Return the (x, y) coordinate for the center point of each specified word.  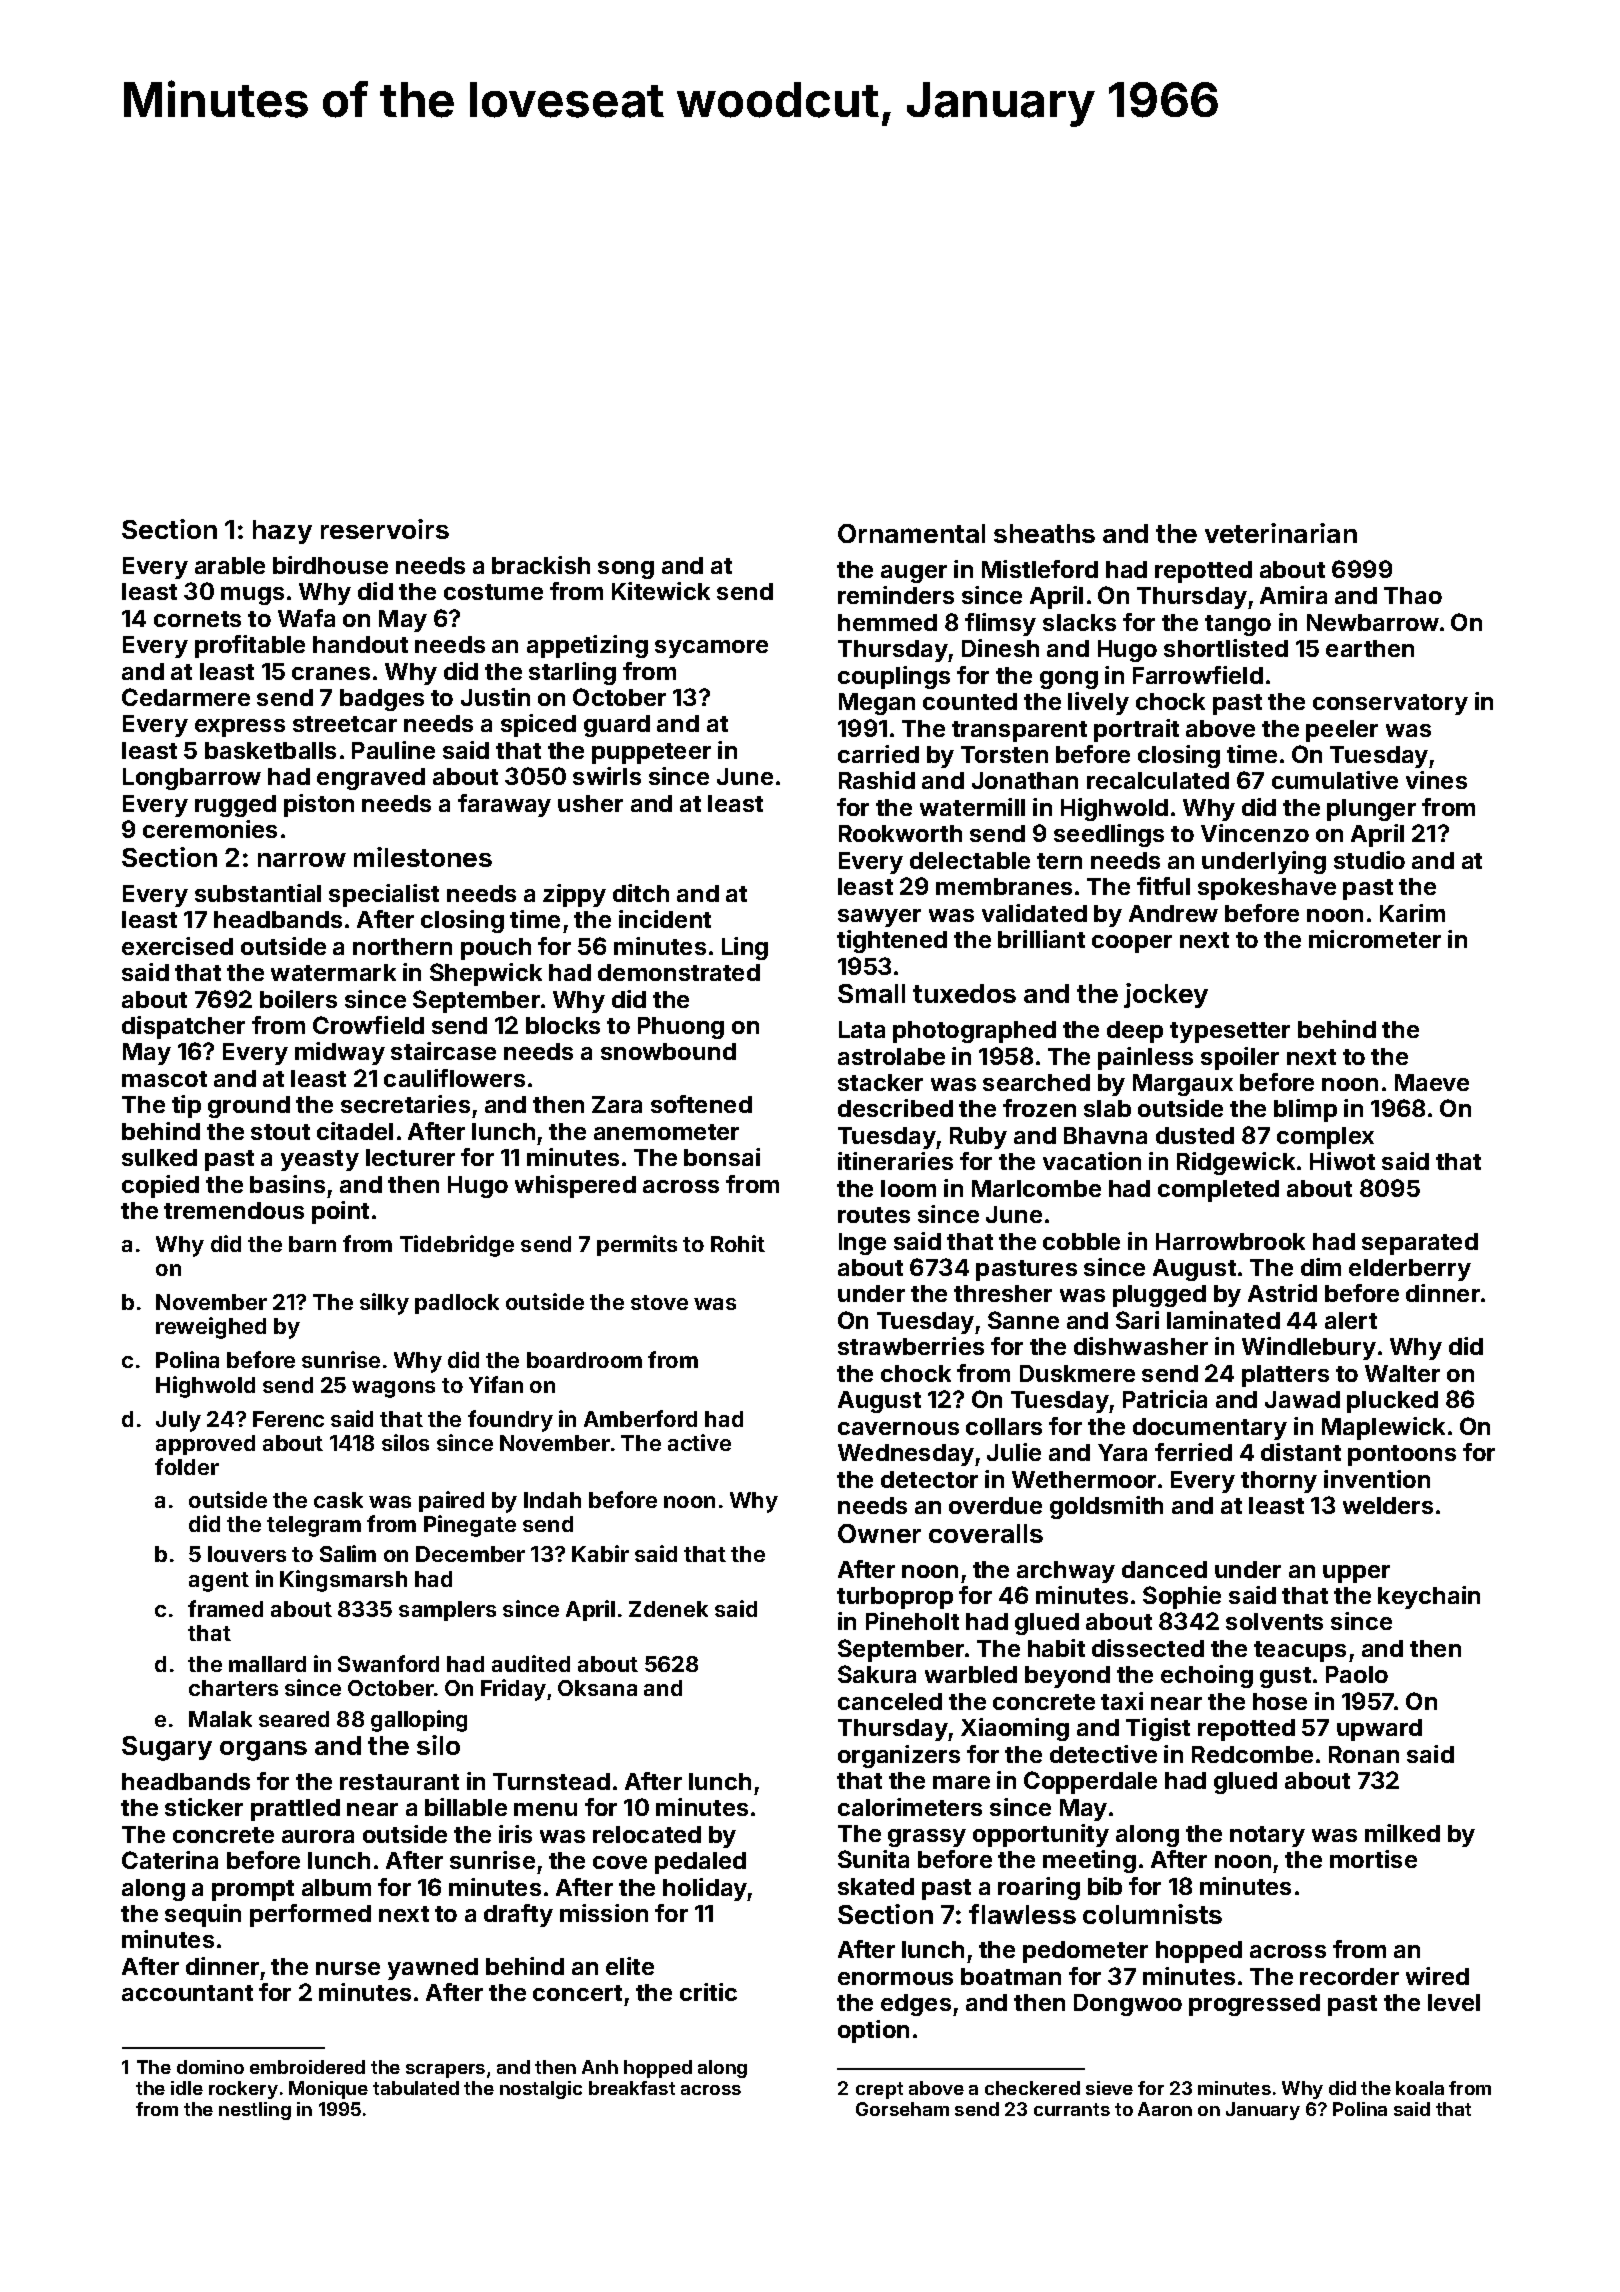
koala (1420, 2088)
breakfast (632, 2088)
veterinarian (1281, 533)
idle (187, 2088)
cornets (197, 619)
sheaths (1044, 533)
